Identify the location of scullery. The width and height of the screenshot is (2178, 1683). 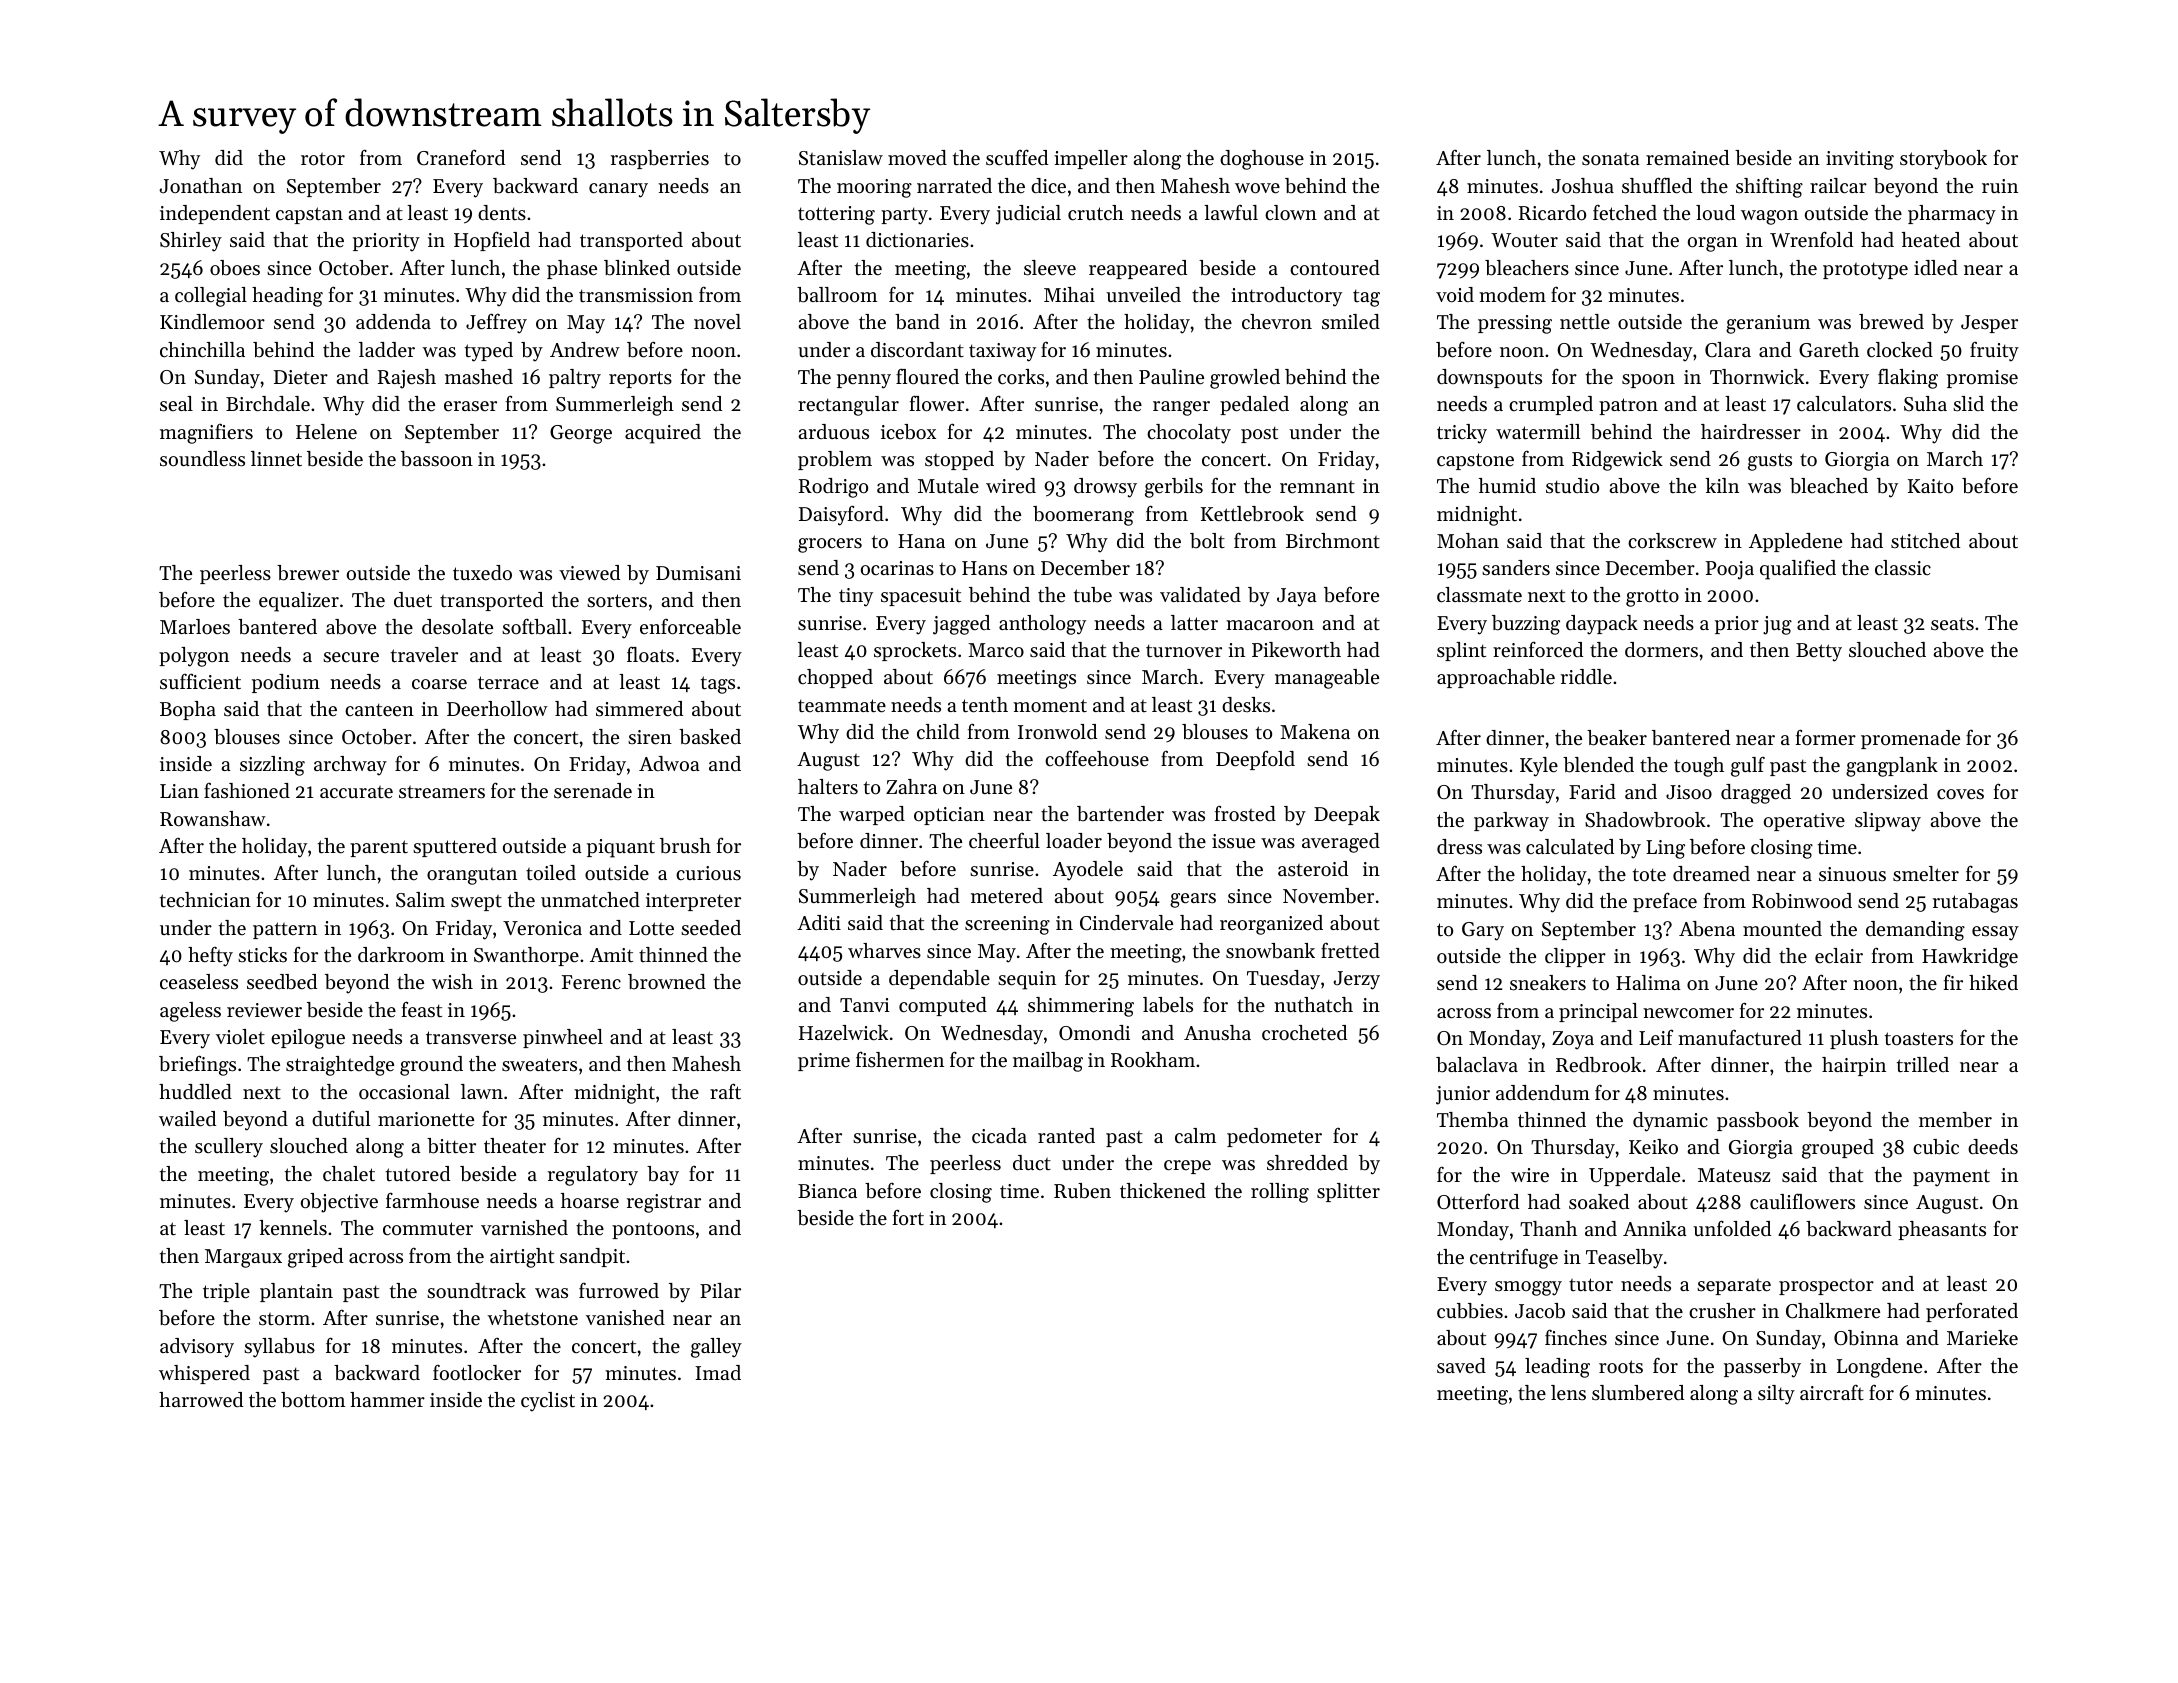
(229, 1148).
